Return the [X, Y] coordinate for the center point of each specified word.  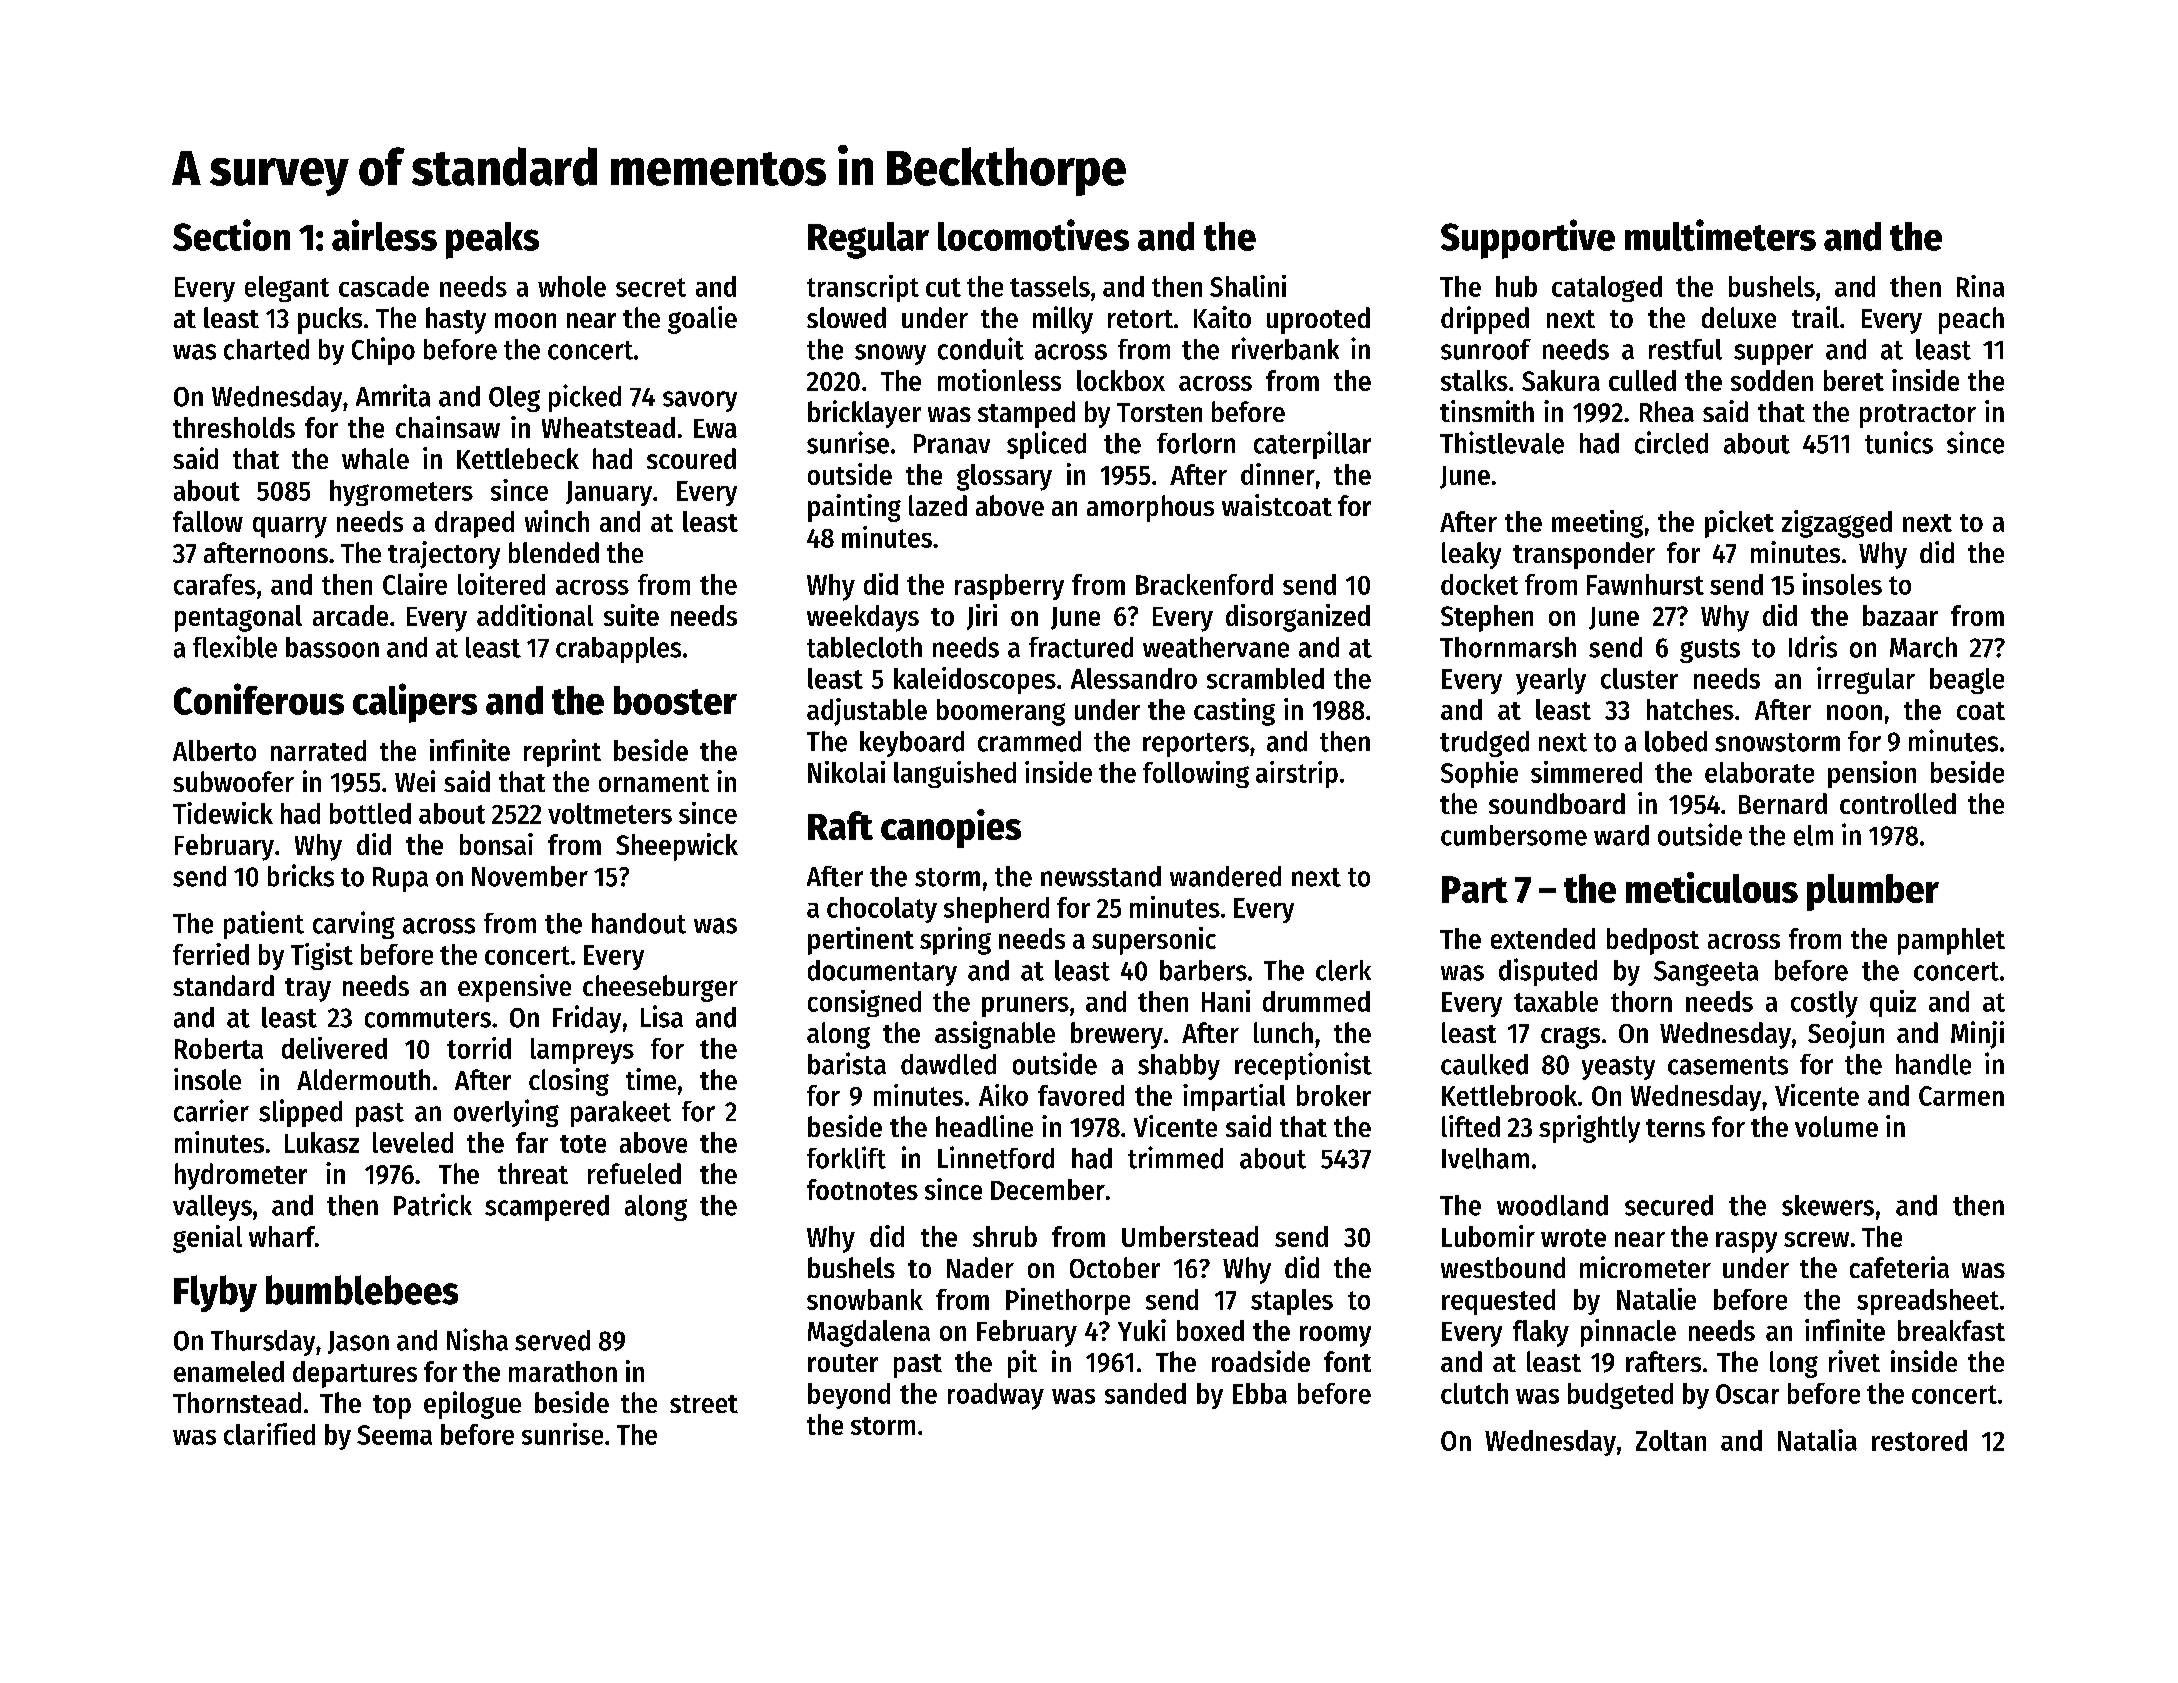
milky [1063, 320]
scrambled [1265, 678]
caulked [1484, 1064]
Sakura [1561, 380]
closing [569, 1082]
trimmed [1175, 1157]
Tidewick [223, 813]
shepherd [996, 910]
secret [651, 287]
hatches [1690, 709]
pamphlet [1951, 941]
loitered [501, 584]
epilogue [472, 1405]
